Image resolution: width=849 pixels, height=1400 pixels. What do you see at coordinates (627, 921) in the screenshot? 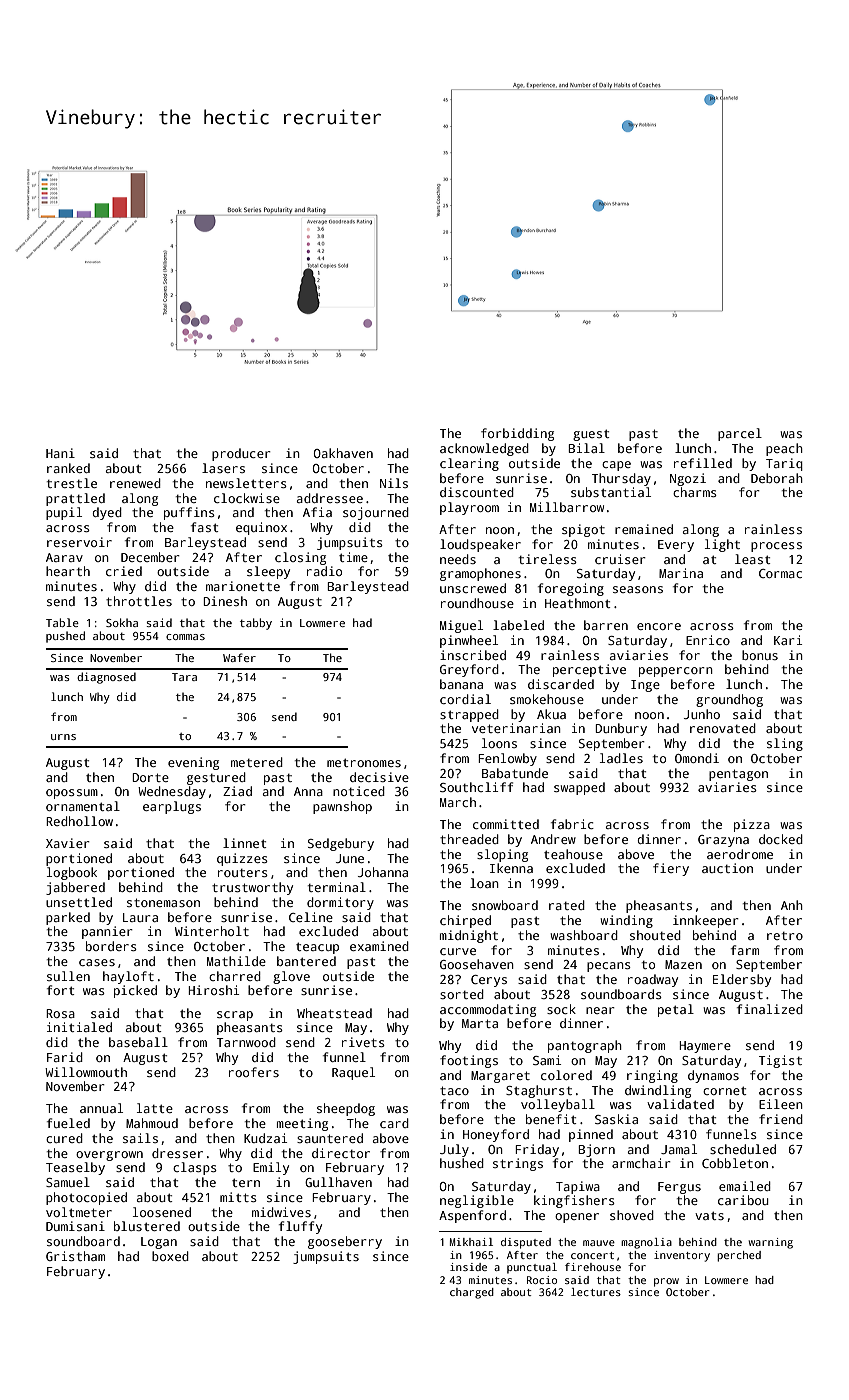
I see `winding` at bounding box center [627, 921].
